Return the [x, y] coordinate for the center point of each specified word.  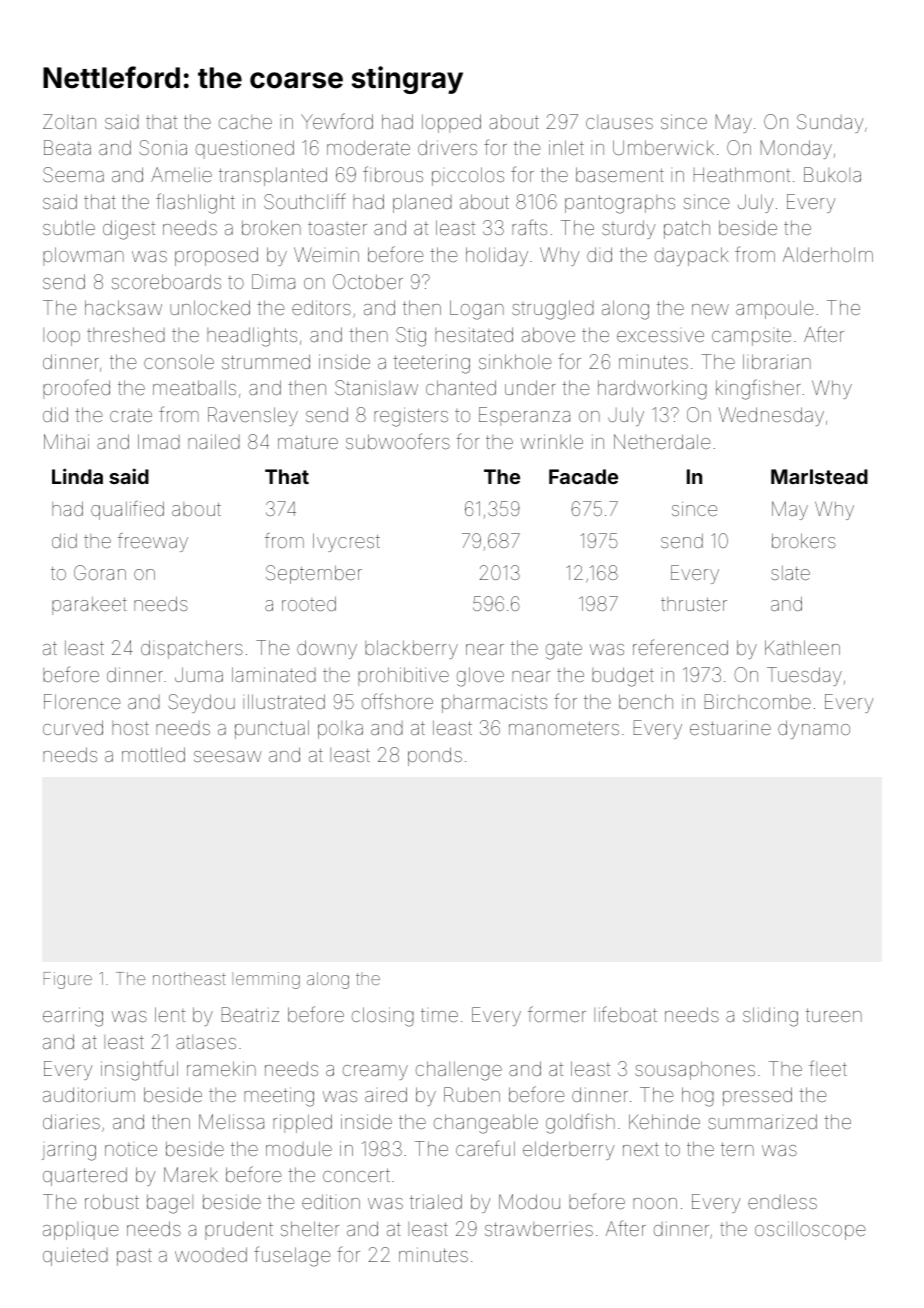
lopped [451, 123]
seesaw [228, 756]
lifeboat [625, 1014]
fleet [828, 1068]
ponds [435, 756]
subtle [69, 227]
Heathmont [742, 174]
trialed [436, 1201]
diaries [71, 1121]
